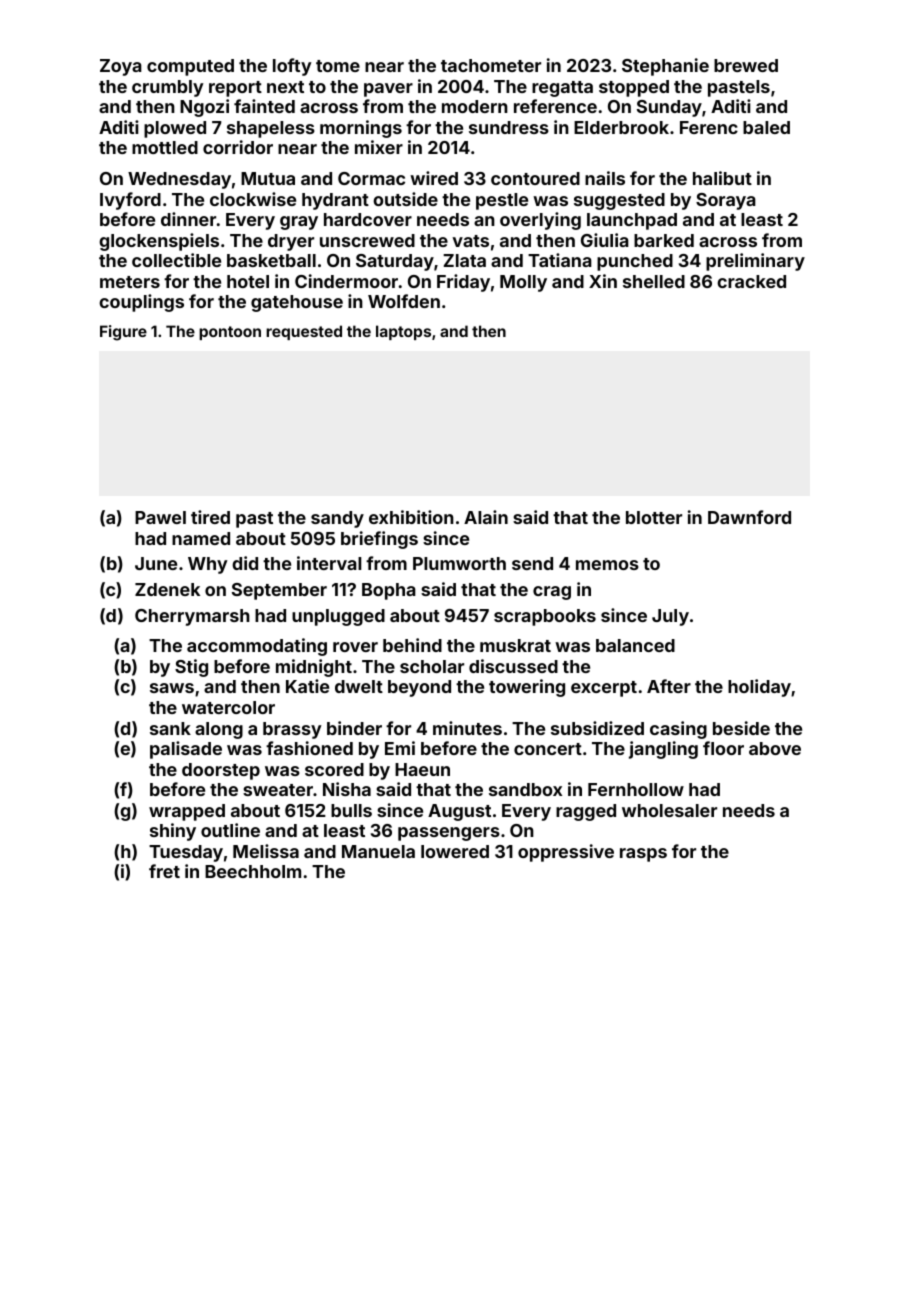 Image resolution: width=909 pixels, height=1289 pixels. I want to click on sank, so click(170, 728).
